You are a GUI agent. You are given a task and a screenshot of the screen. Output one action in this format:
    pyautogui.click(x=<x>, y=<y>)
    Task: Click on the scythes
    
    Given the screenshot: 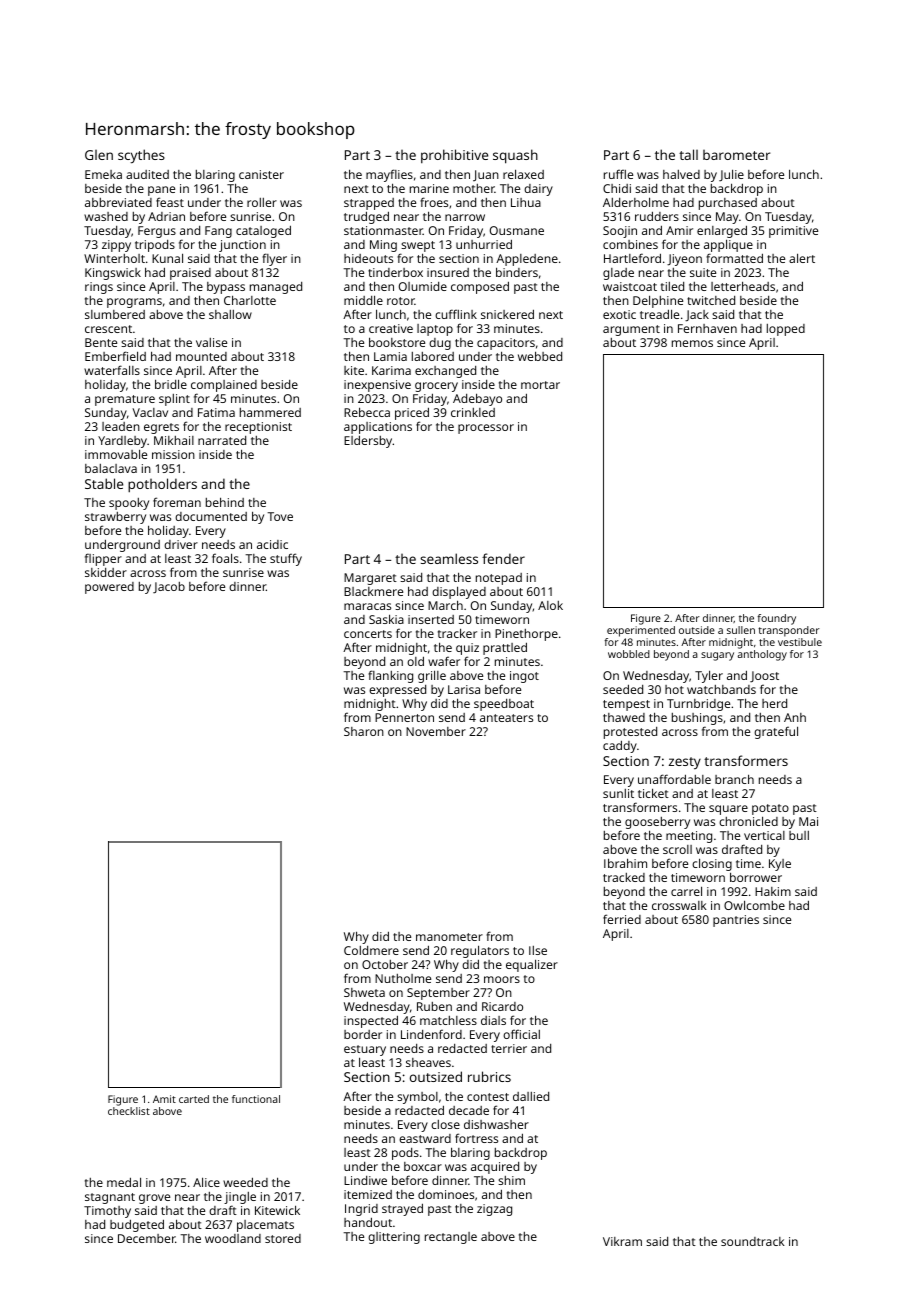 What is the action you would take?
    pyautogui.click(x=141, y=156)
